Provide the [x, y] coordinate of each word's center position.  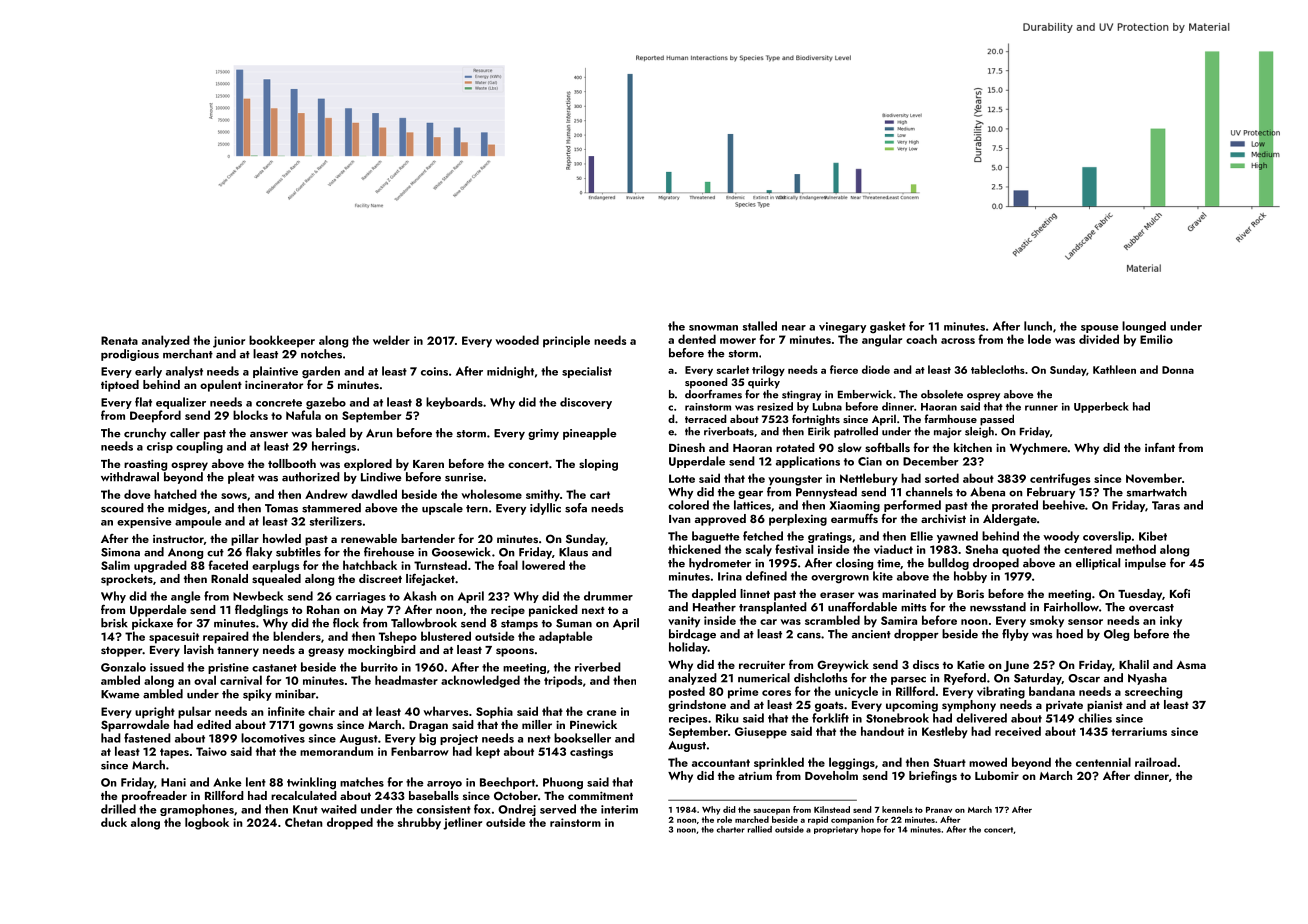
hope [871, 830]
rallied [759, 829]
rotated [795, 447]
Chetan [304, 822]
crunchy [145, 434]
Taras [1166, 505]
